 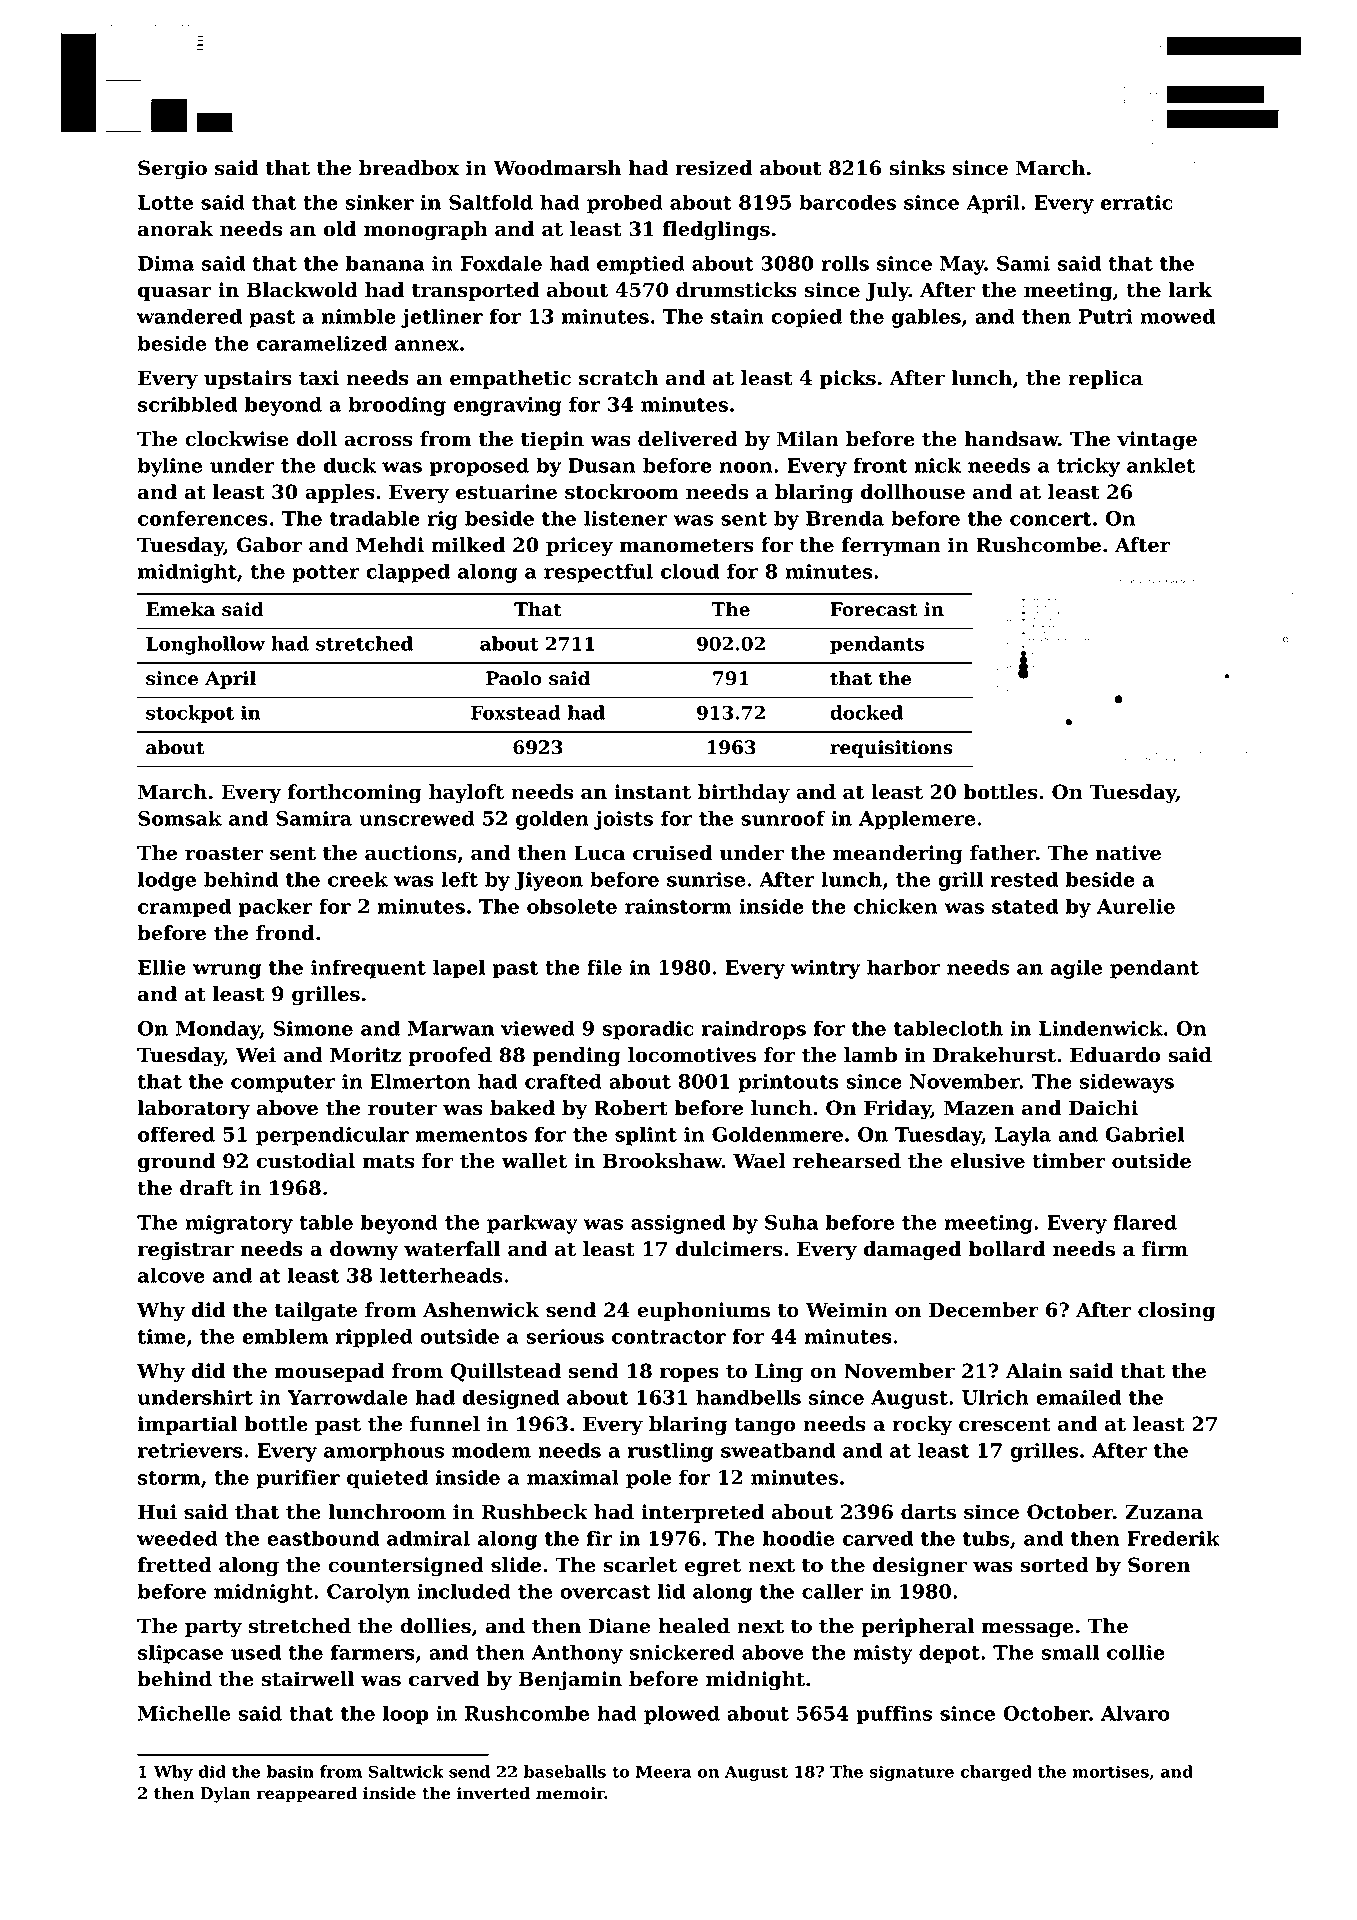 I want to click on stairwell, so click(x=308, y=1679).
